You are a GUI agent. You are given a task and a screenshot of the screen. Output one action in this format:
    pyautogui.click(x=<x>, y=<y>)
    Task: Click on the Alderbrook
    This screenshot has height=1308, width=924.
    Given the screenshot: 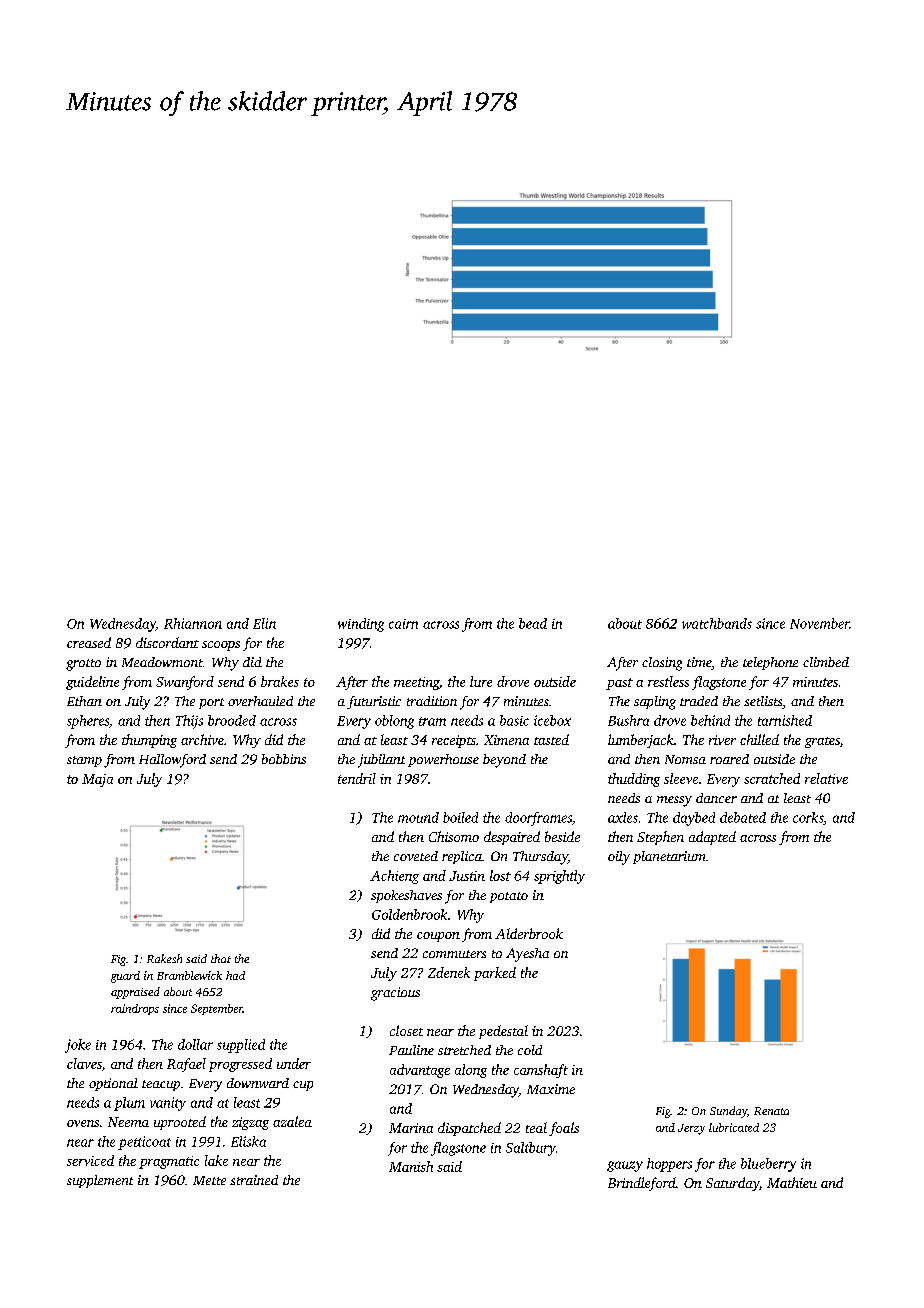 What is the action you would take?
    pyautogui.click(x=529, y=933)
